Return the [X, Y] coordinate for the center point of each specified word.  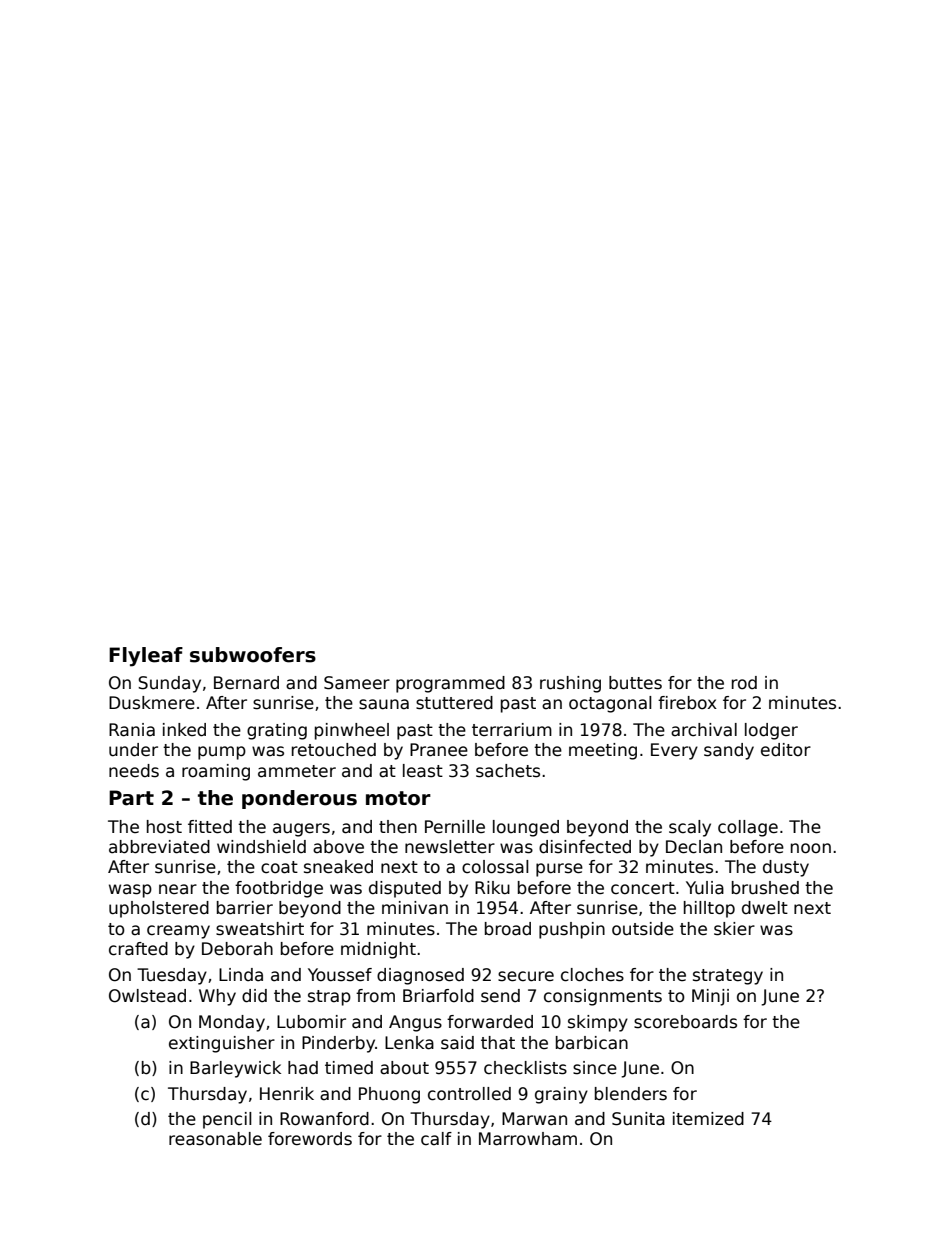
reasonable [215, 1139]
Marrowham [528, 1139]
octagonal [610, 704]
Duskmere [152, 703]
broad [508, 929]
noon [811, 848]
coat [279, 867]
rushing [570, 684]
